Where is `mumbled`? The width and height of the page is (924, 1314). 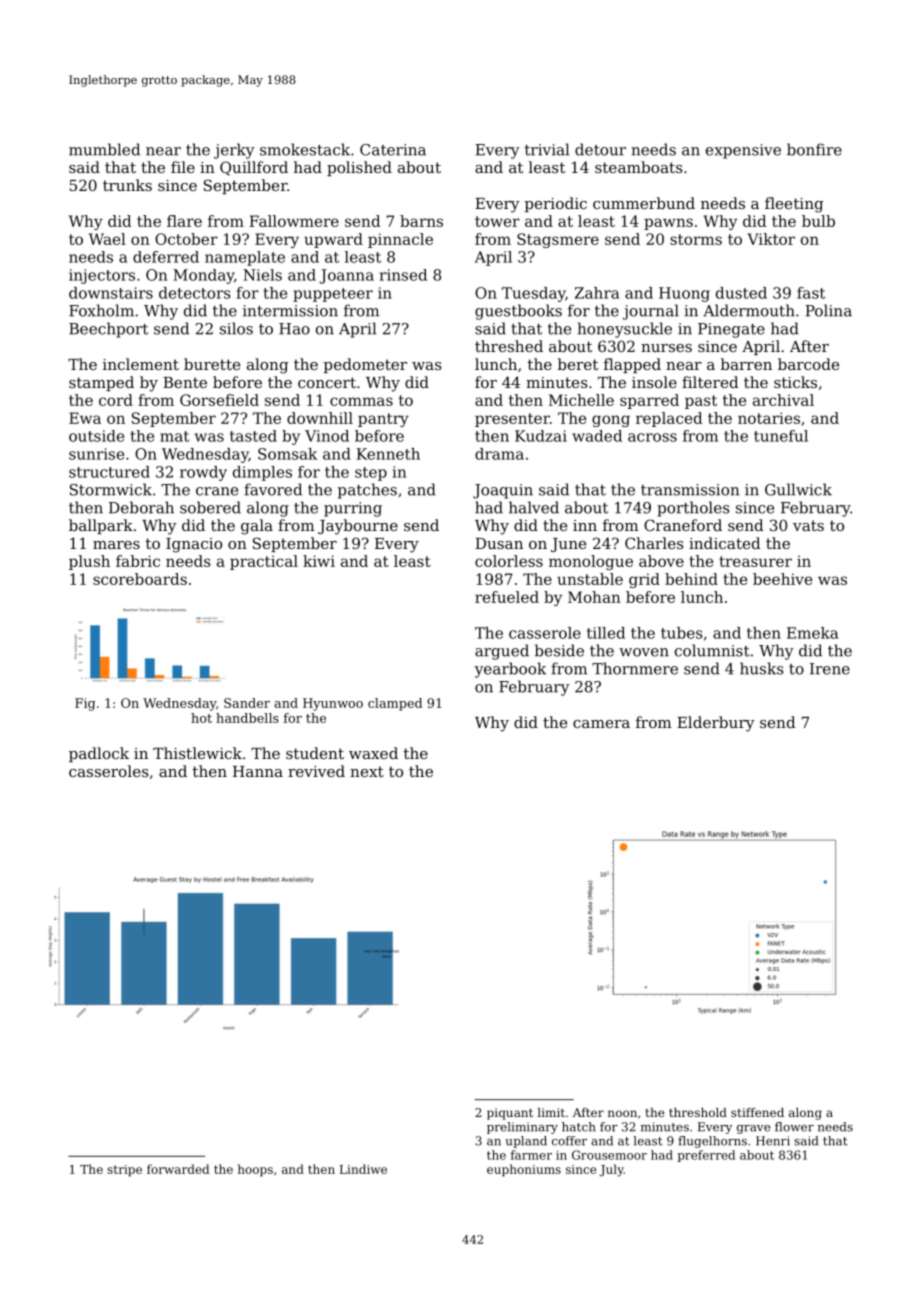 mumbled is located at coordinates (104, 149).
